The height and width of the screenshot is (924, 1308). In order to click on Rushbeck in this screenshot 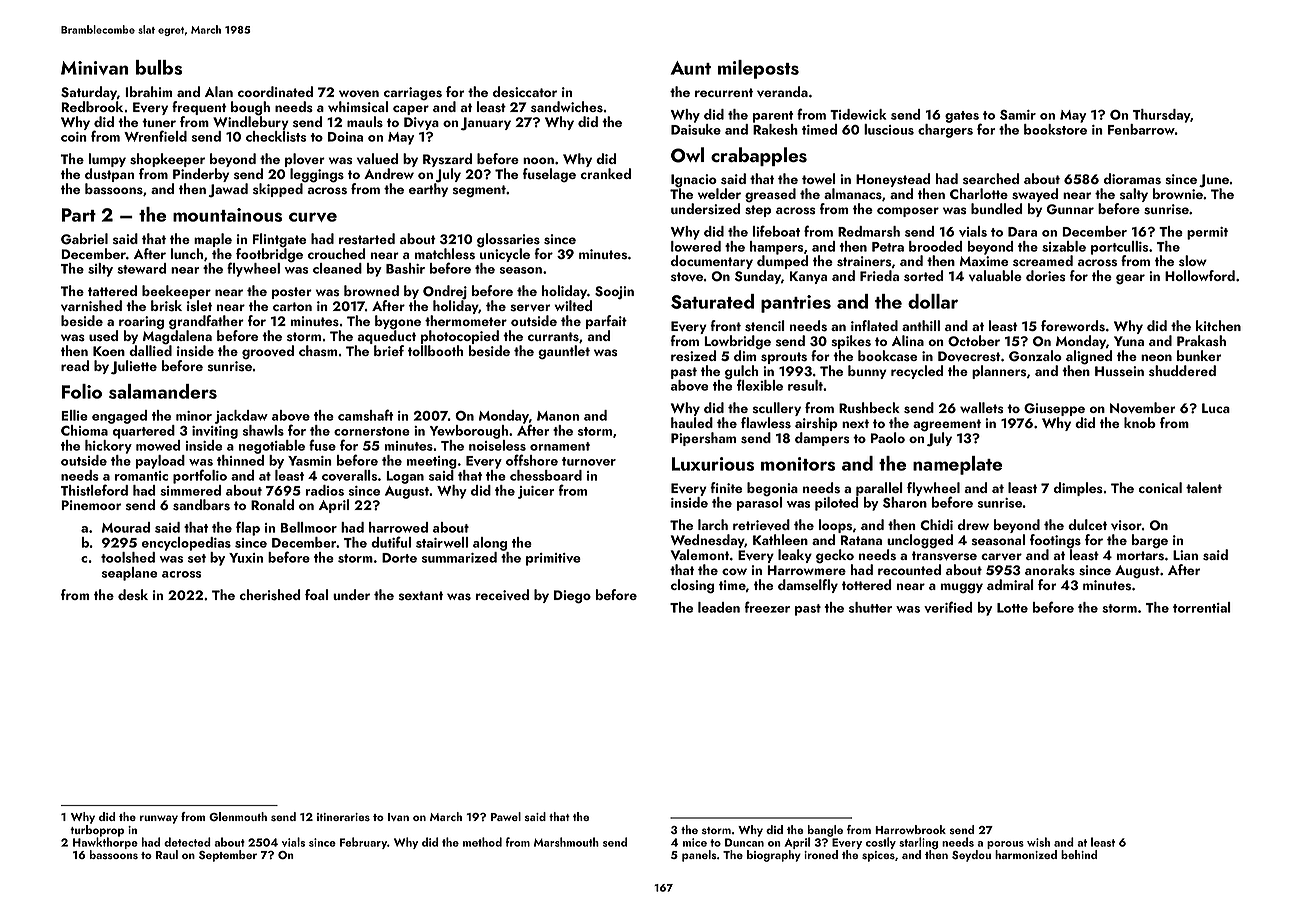, I will do `click(869, 408)`.
